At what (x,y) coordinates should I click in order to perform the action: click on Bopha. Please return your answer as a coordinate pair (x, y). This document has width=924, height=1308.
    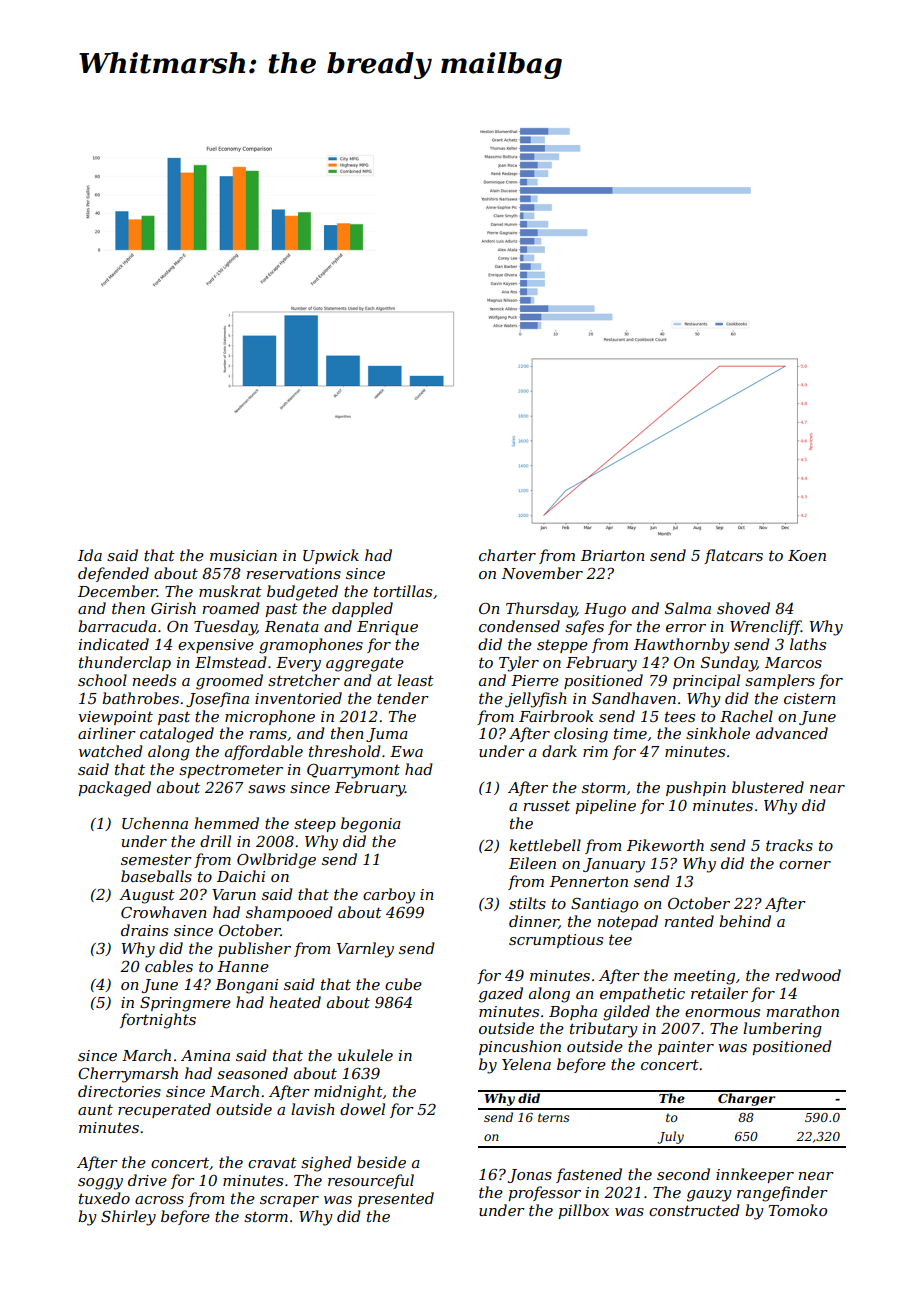
    Looking at the image, I should click on (573, 1012).
